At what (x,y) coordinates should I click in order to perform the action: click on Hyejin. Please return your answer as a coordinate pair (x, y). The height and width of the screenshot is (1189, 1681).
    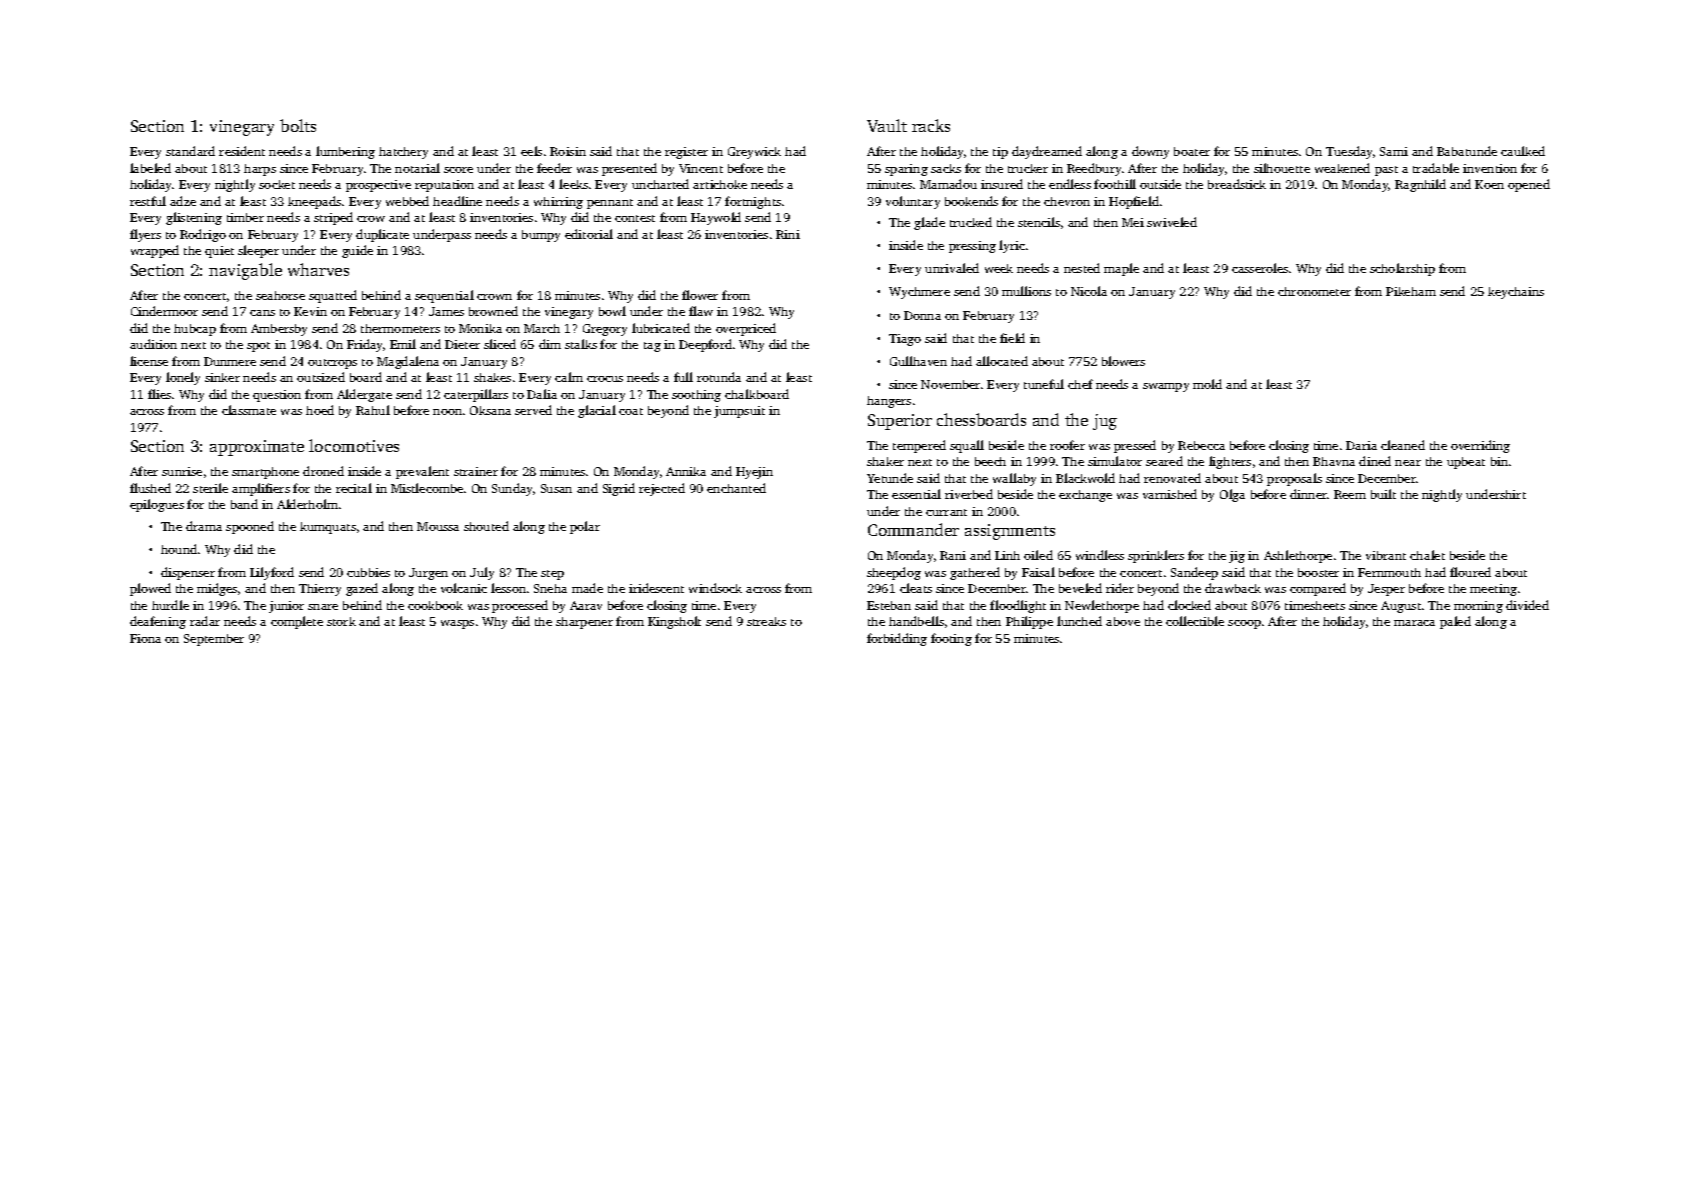
    Looking at the image, I should click on (754, 473).
